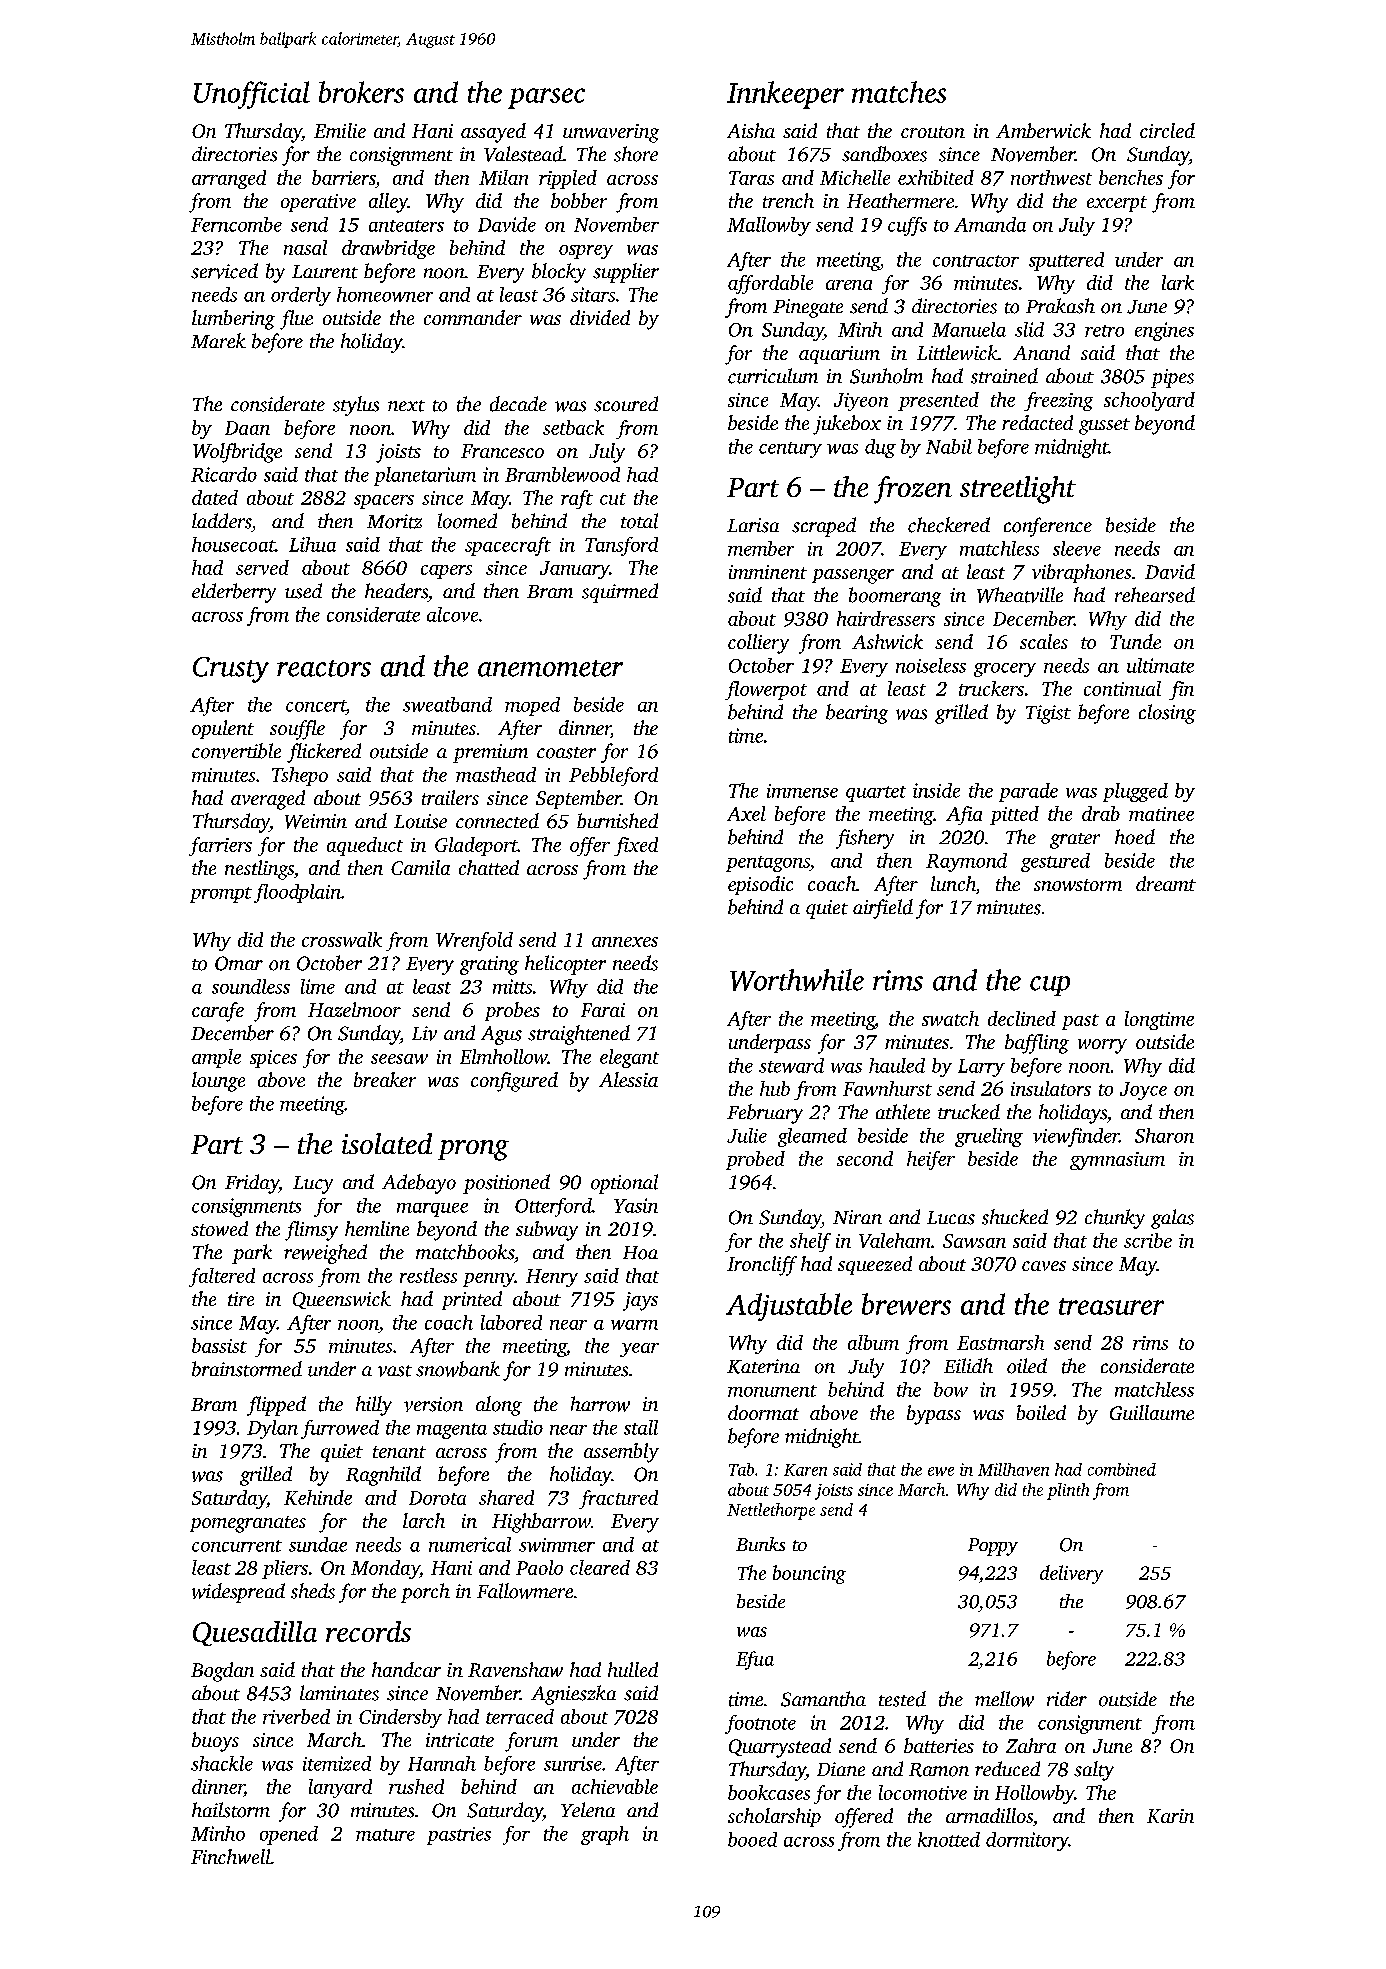 This document has height=1969, width=1386. What do you see at coordinates (802, 791) in the document?
I see `immense` at bounding box center [802, 791].
